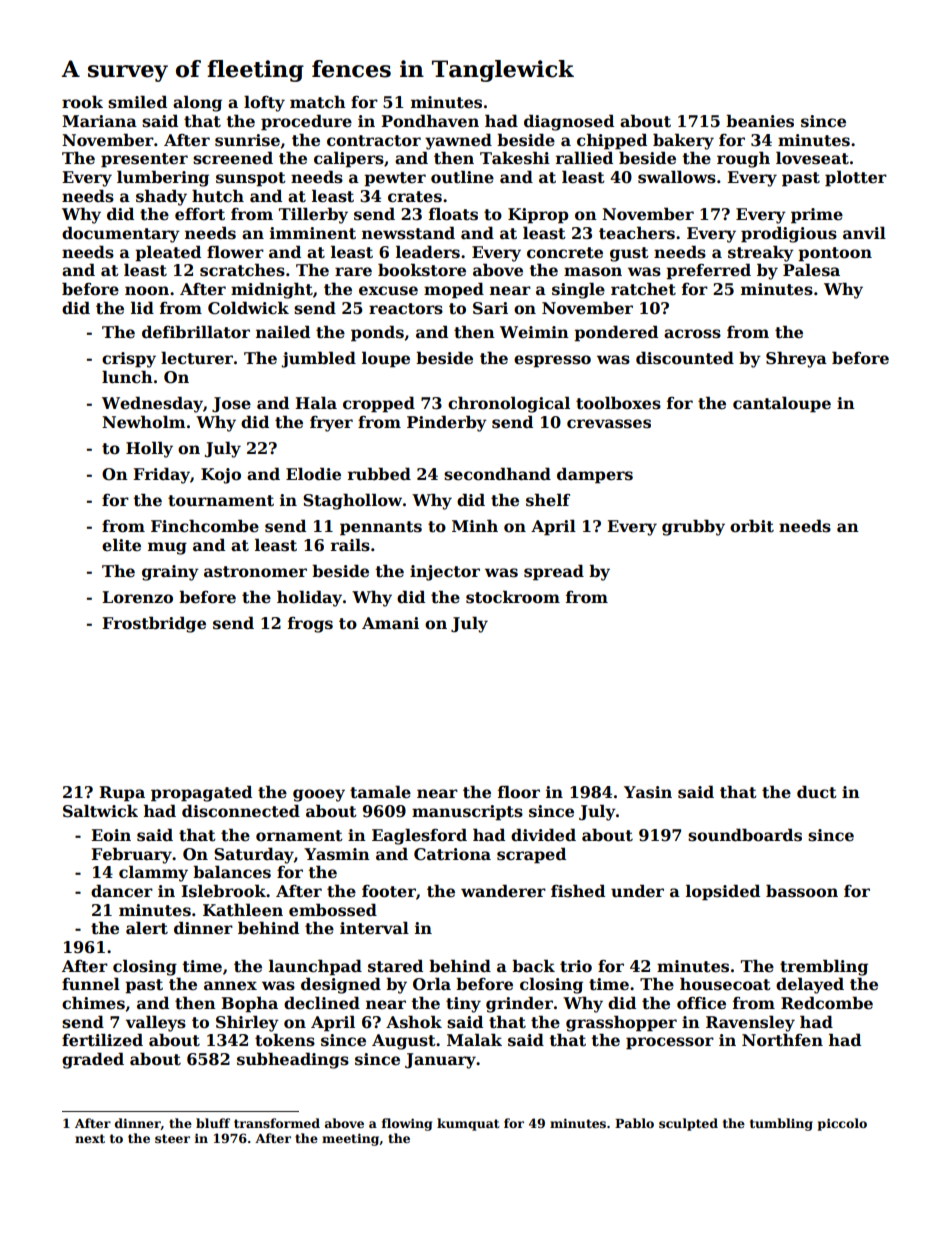 The image size is (952, 1233). What do you see at coordinates (129, 360) in the screenshot?
I see `crispy` at bounding box center [129, 360].
